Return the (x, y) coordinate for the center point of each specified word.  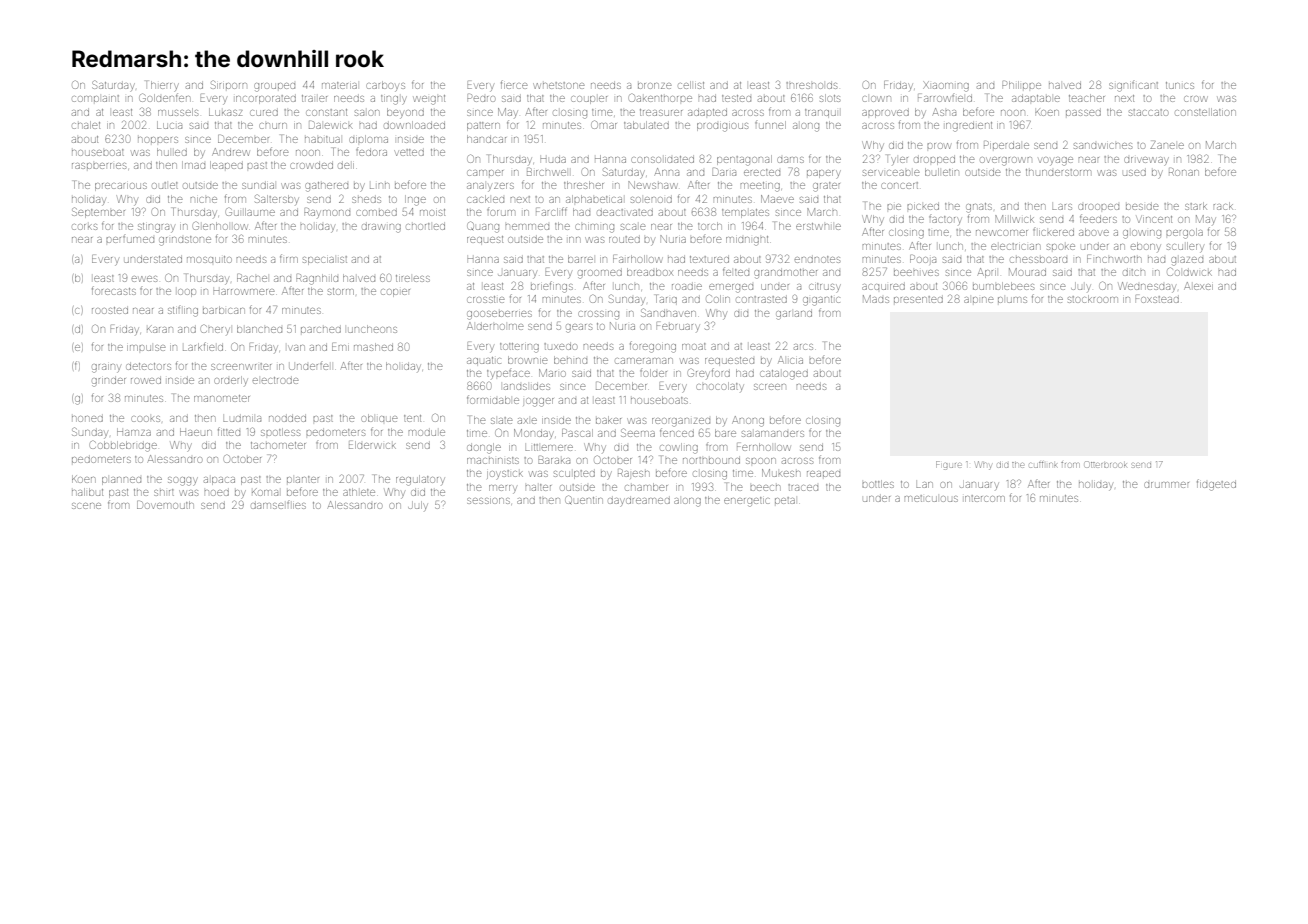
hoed (217, 493)
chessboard (1039, 260)
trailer (314, 98)
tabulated (646, 125)
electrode (276, 380)
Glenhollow (220, 226)
